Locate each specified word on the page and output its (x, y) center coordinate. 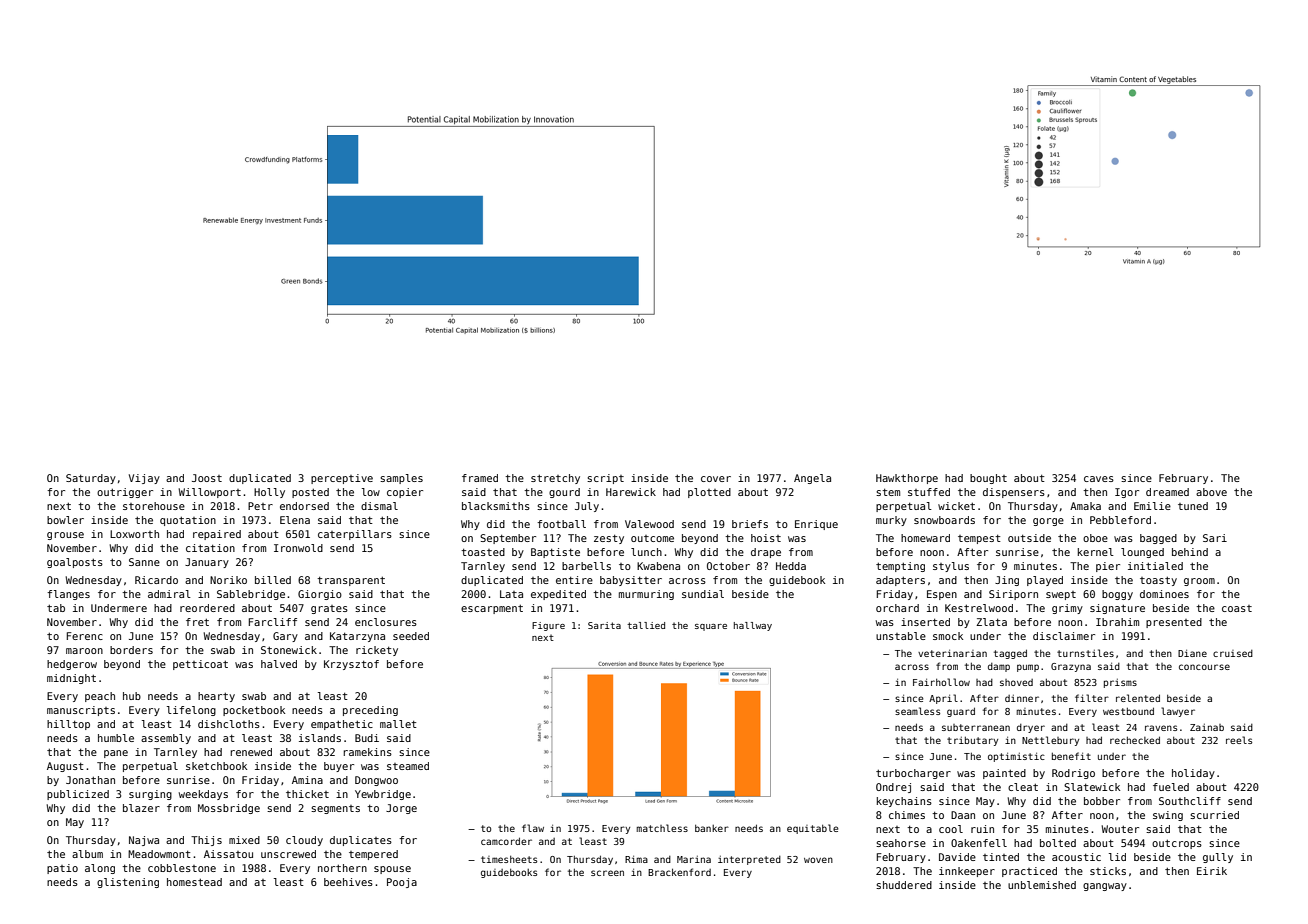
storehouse (154, 506)
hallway (753, 626)
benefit (1071, 756)
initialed (1155, 566)
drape (766, 553)
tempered (373, 855)
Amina (307, 780)
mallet (398, 724)
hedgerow (72, 665)
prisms (1120, 683)
